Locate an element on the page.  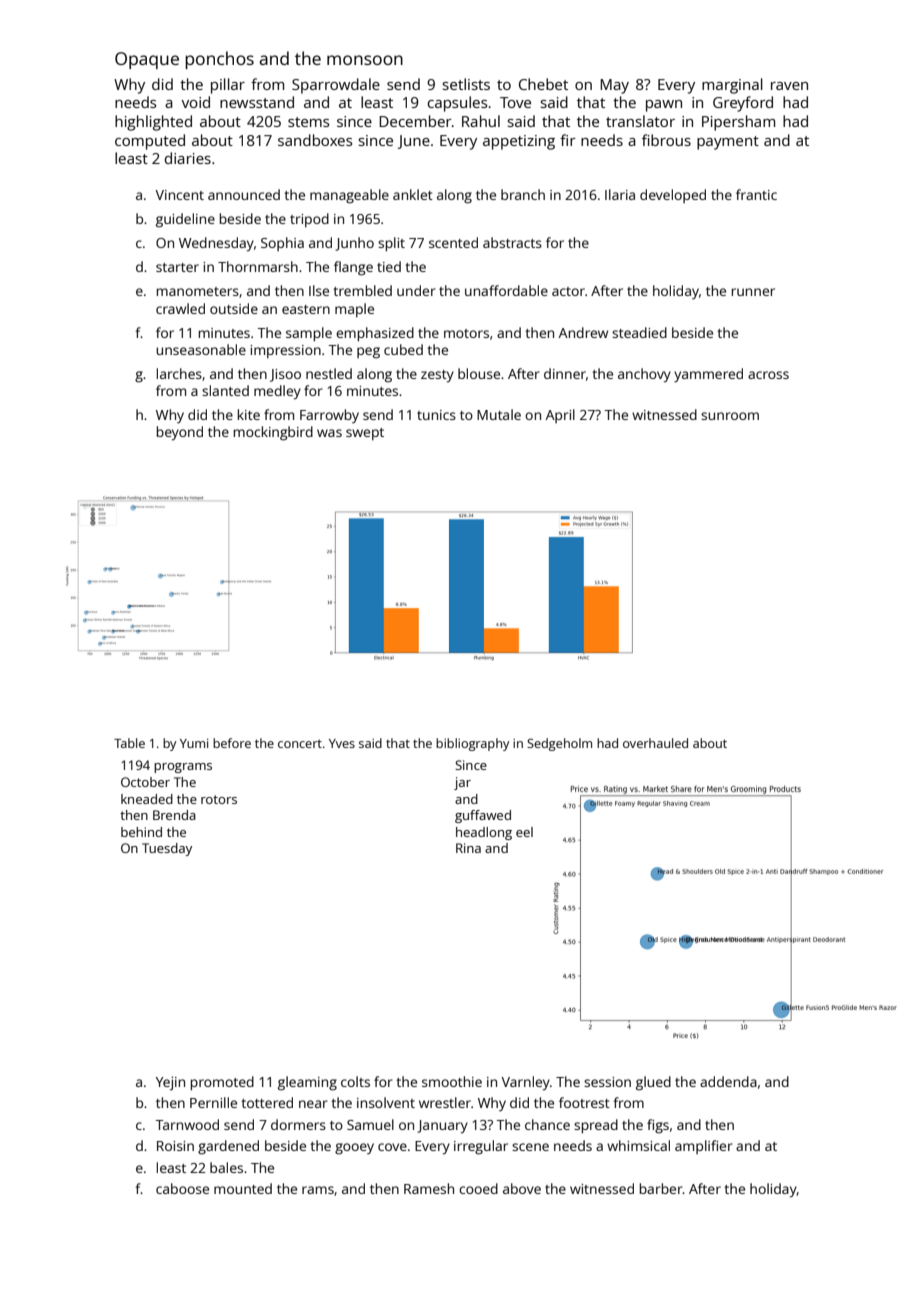
Sedgeholm is located at coordinates (559, 744).
